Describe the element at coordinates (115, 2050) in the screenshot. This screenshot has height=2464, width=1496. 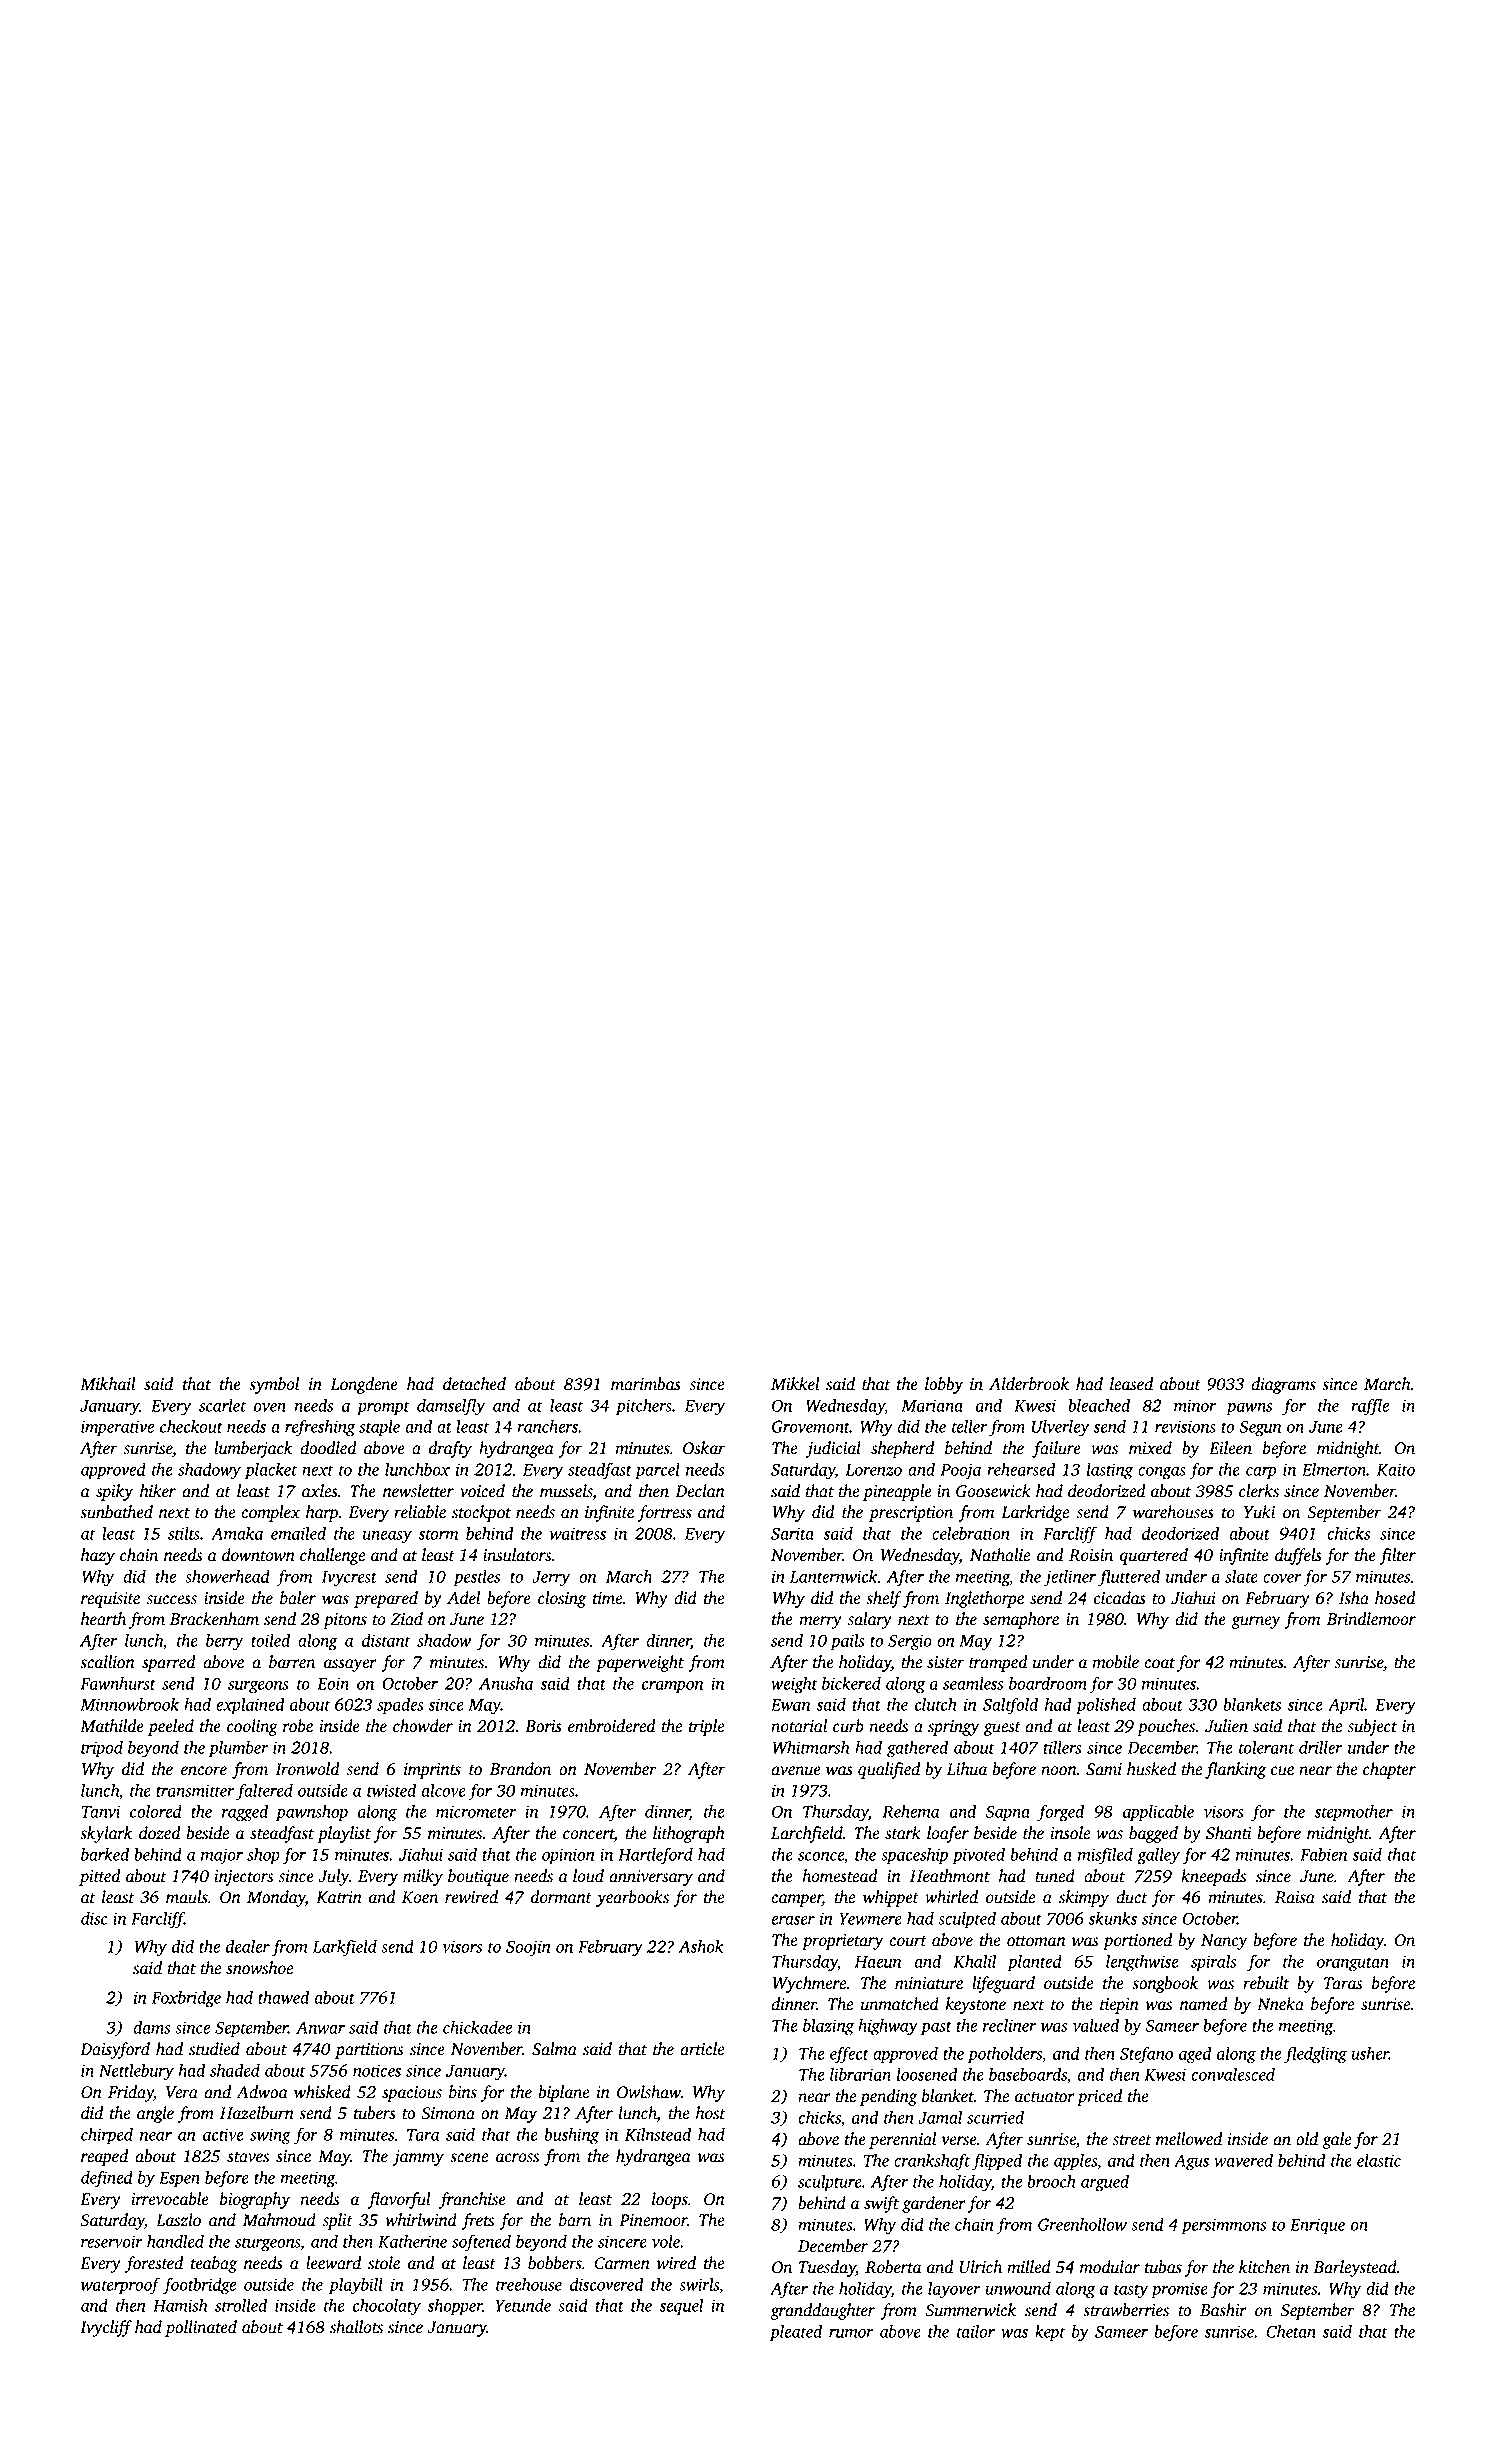
I see `Daisyford` at that location.
